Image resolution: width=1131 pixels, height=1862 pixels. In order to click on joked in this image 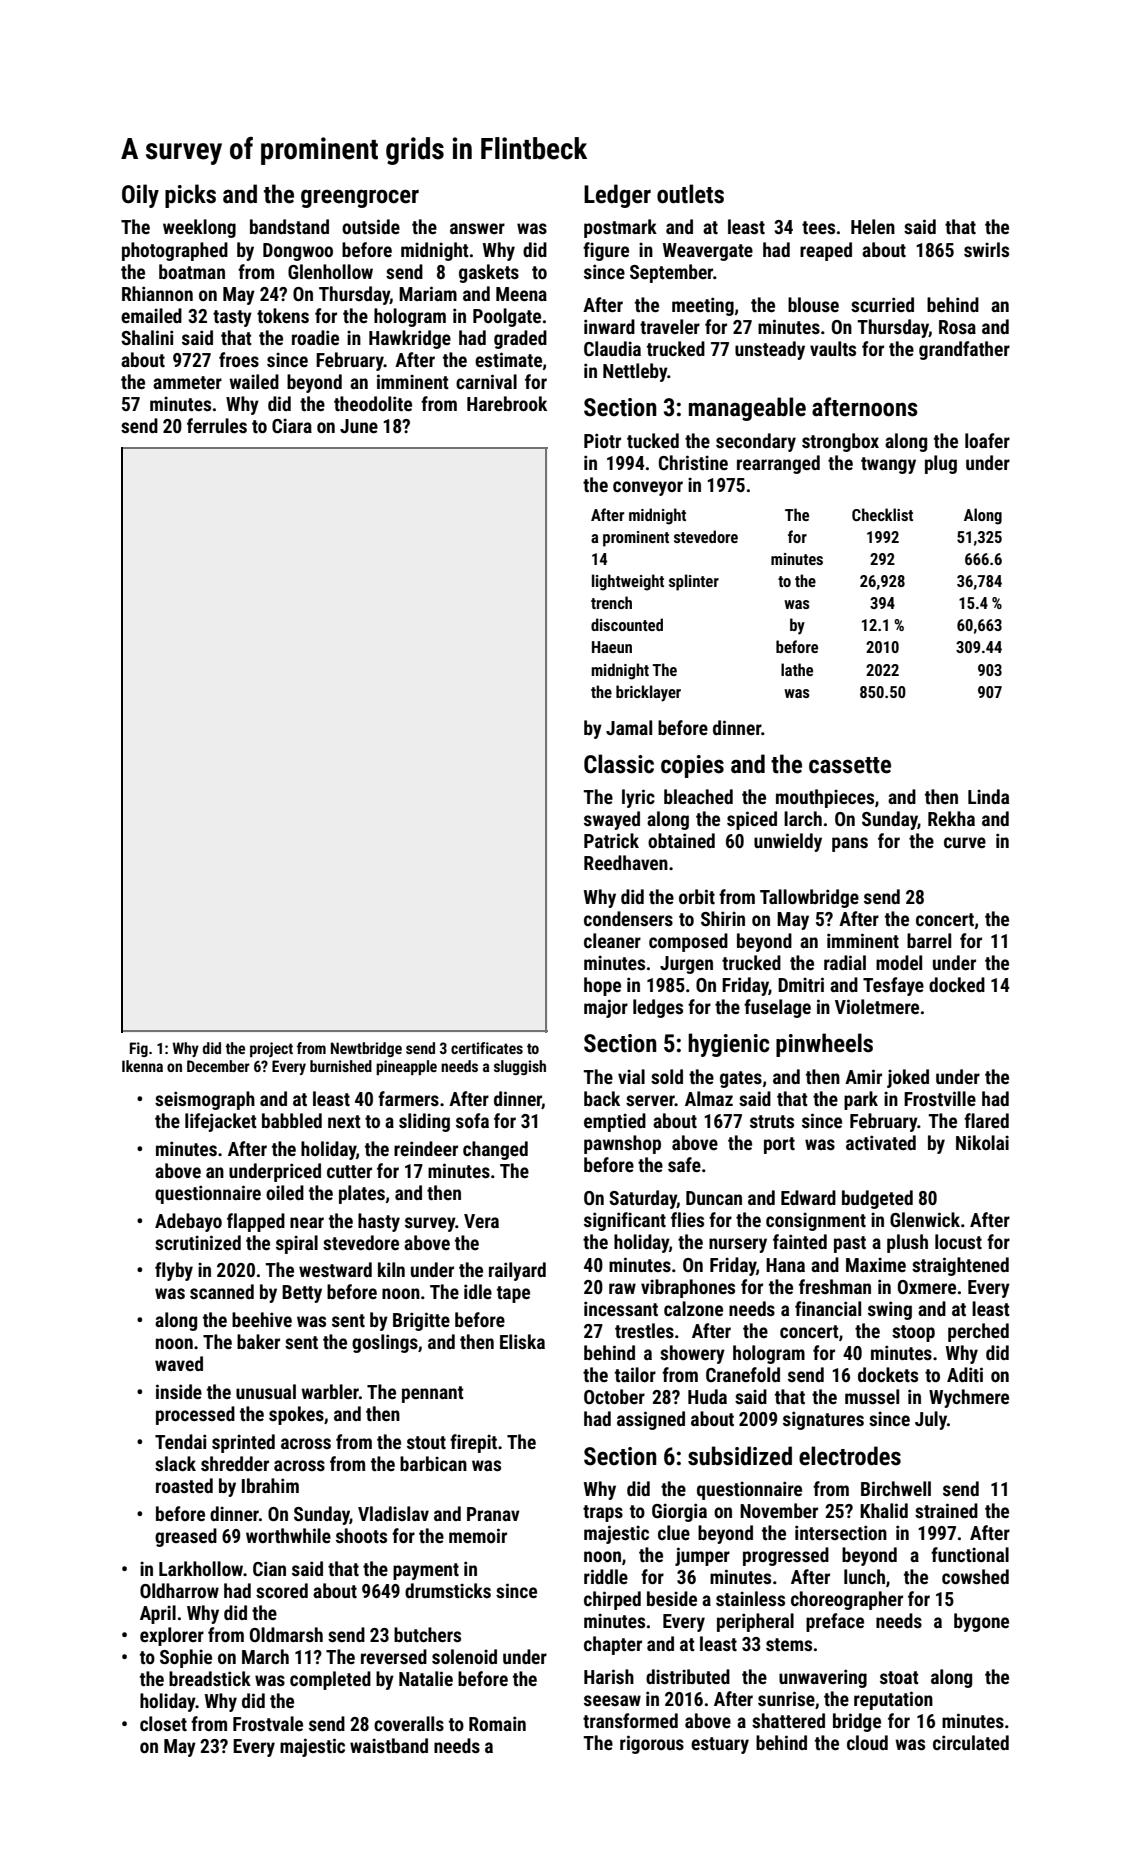, I will do `click(908, 1078)`.
